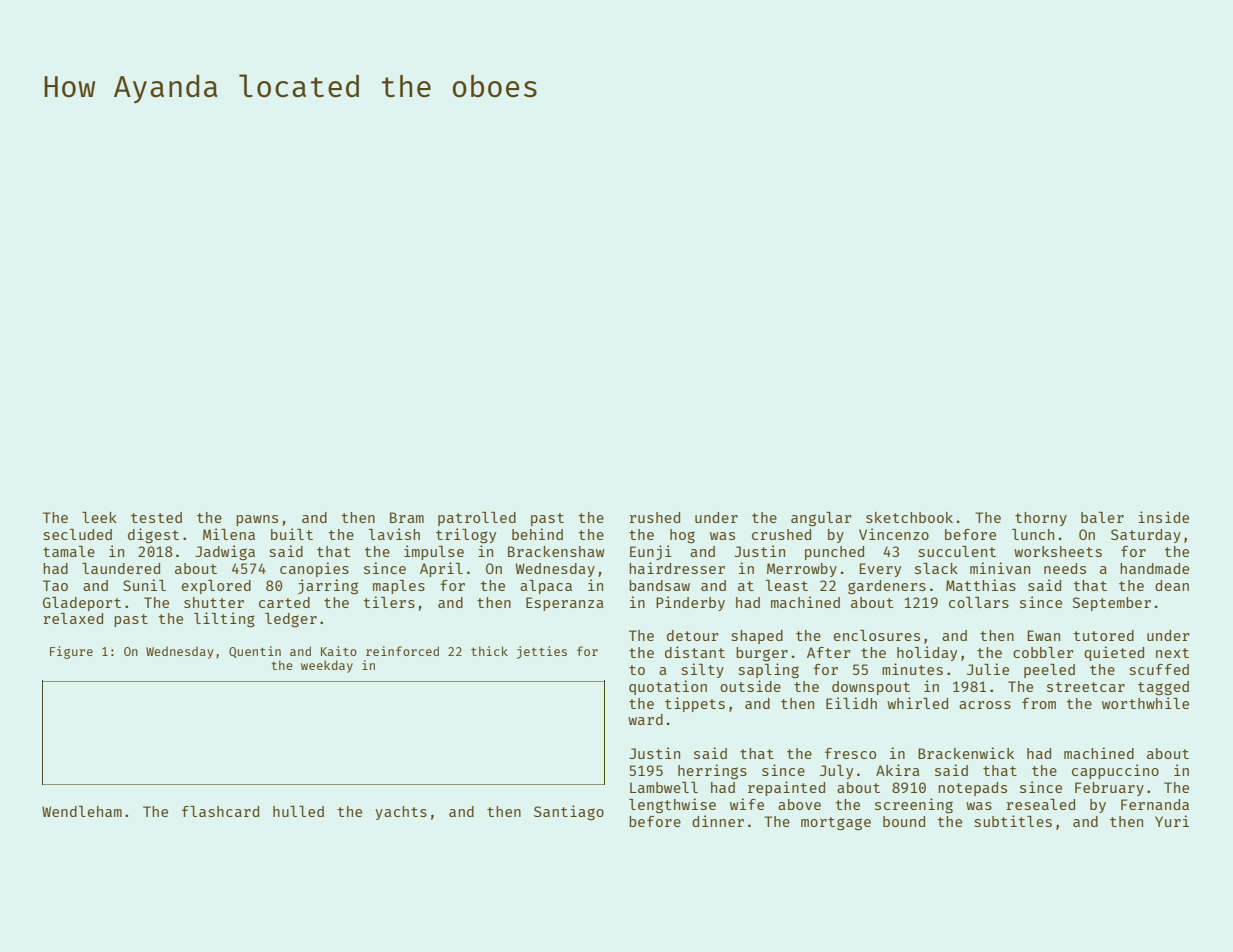 The height and width of the screenshot is (952, 1233). What do you see at coordinates (156, 517) in the screenshot?
I see `tested` at bounding box center [156, 517].
